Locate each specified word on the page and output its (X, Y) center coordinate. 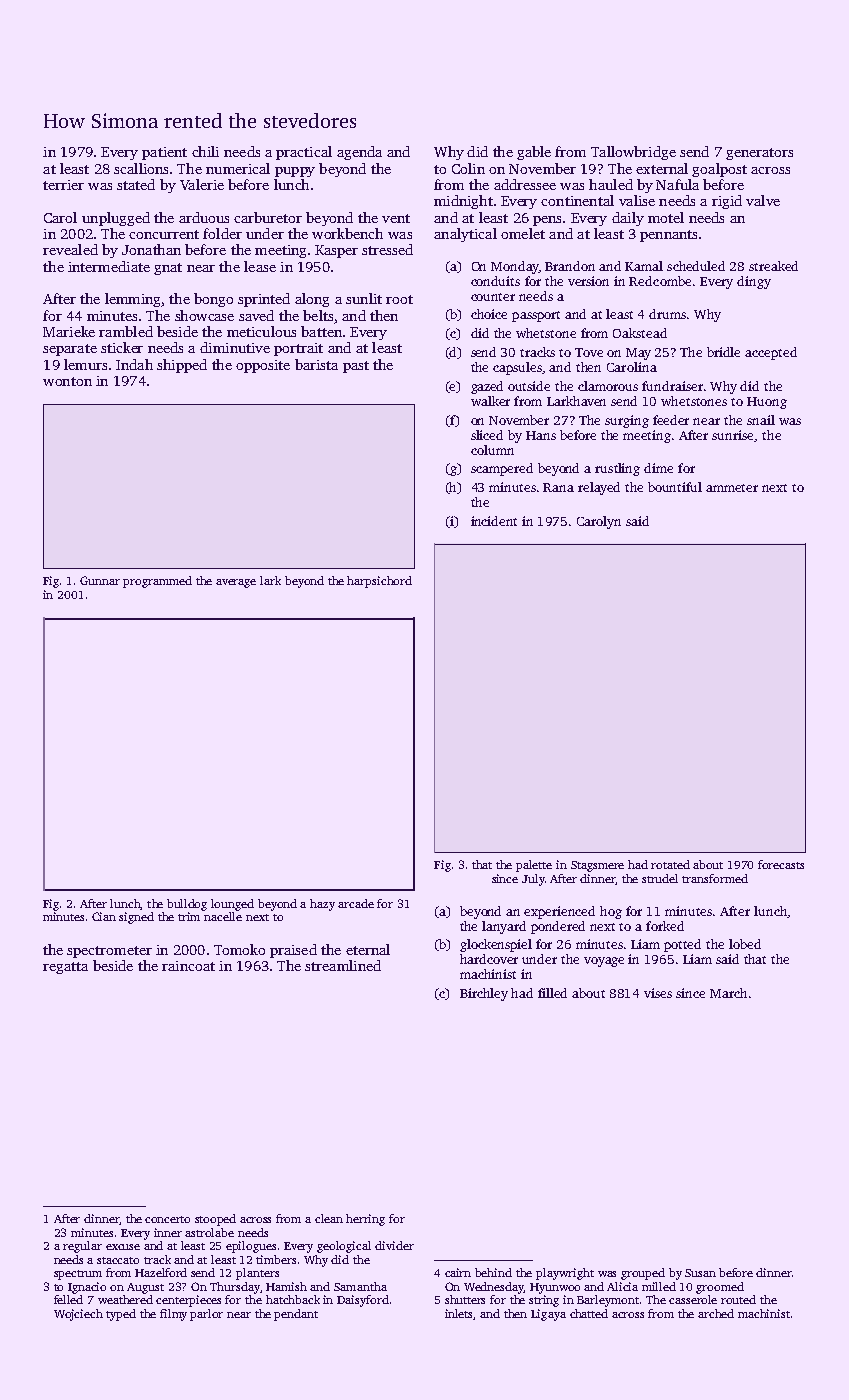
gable (534, 153)
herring (365, 1220)
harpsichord (379, 582)
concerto (167, 1219)
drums (667, 314)
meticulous (261, 331)
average (236, 583)
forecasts (781, 864)
